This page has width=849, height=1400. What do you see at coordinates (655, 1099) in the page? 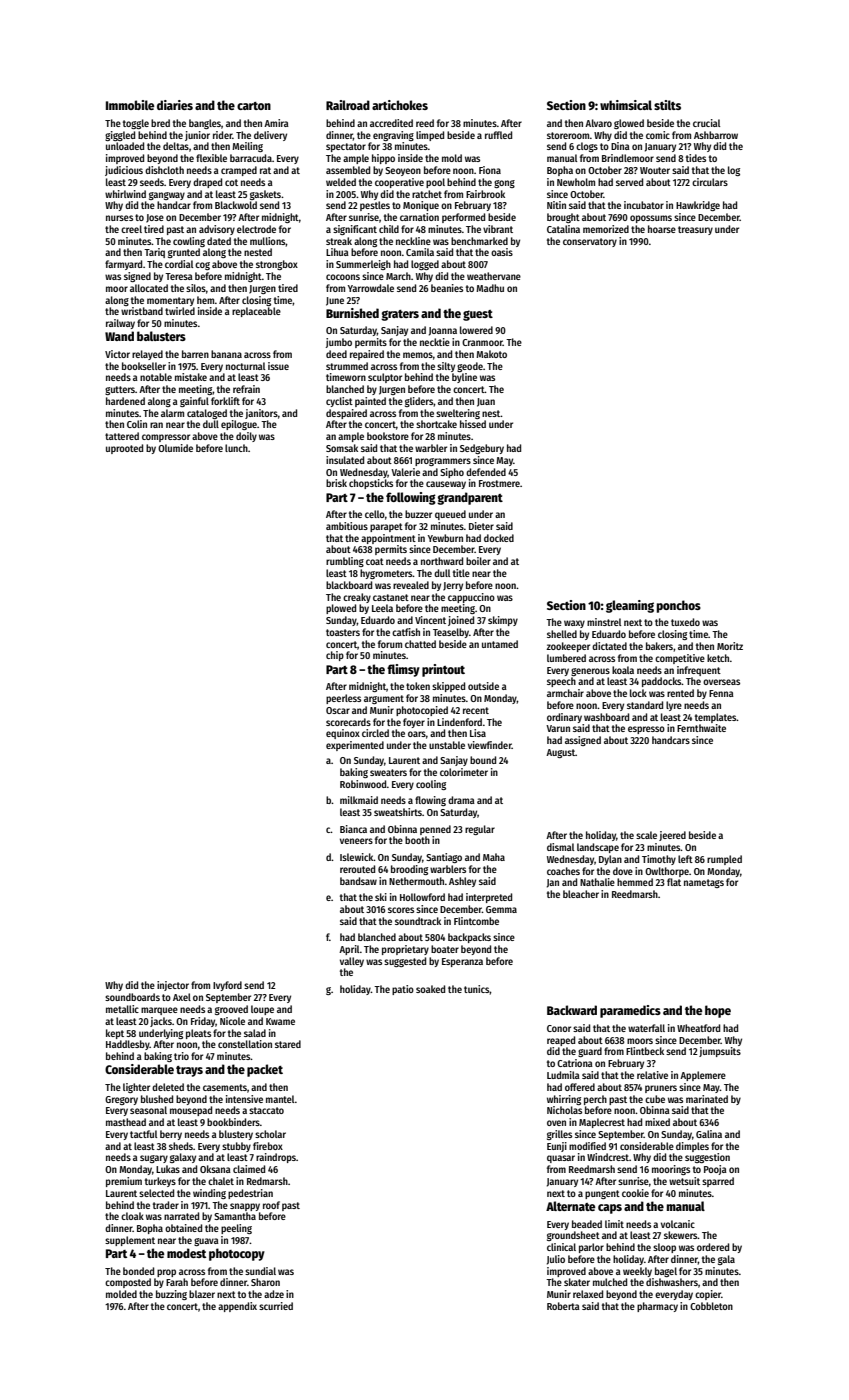
I see `cube` at bounding box center [655, 1099].
